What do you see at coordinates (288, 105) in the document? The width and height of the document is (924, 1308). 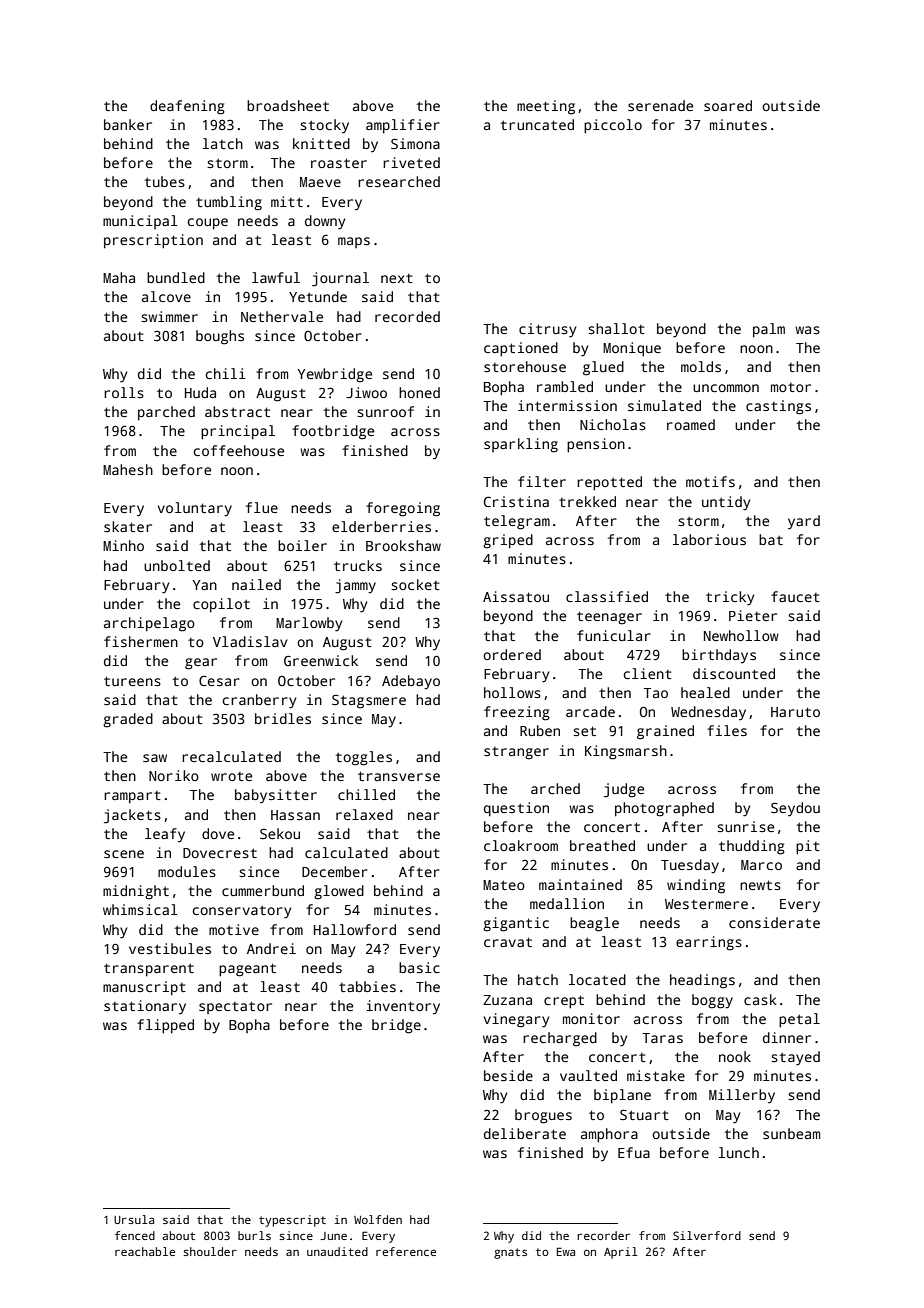 I see `broadsheet` at bounding box center [288, 105].
